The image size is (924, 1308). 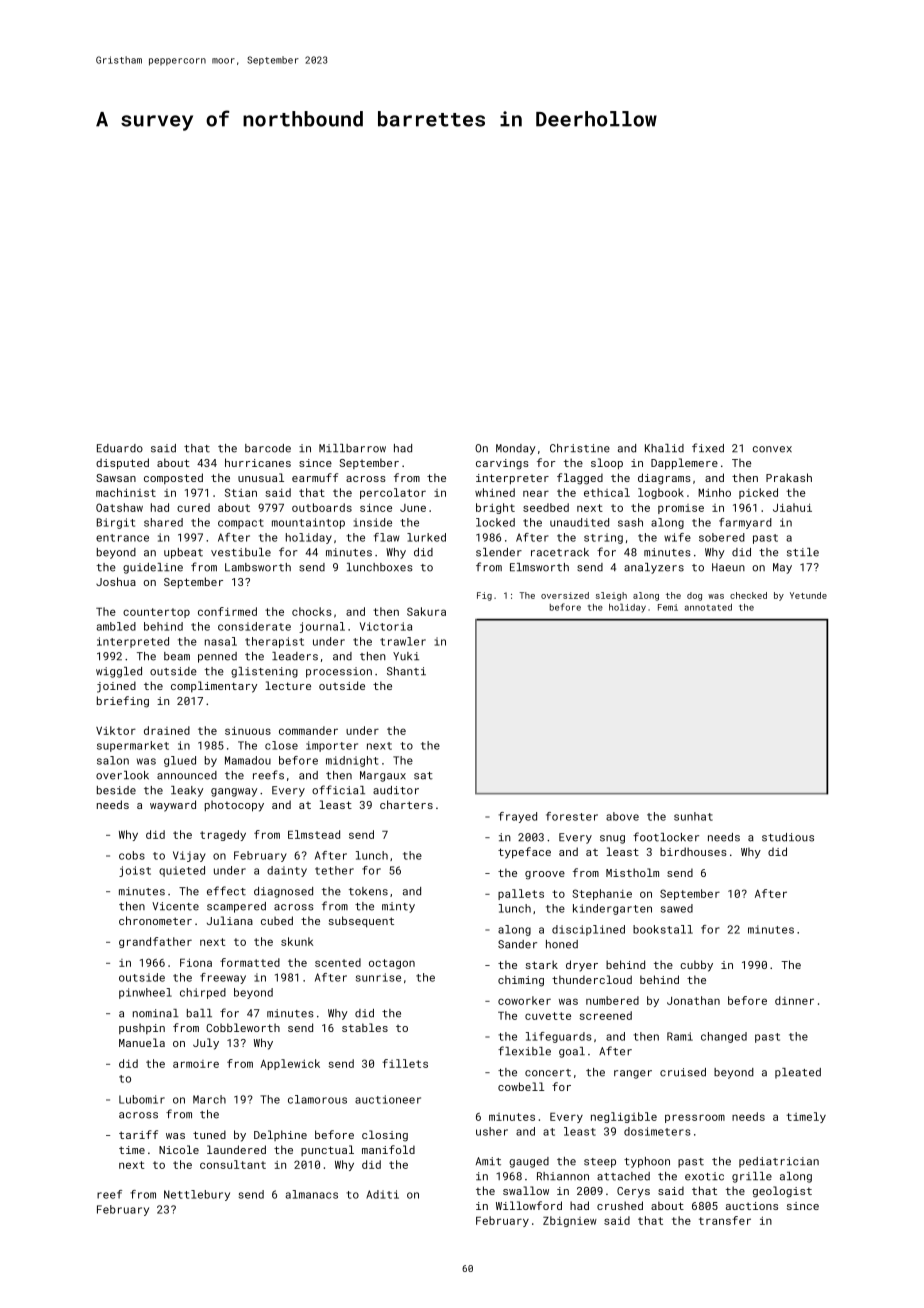 I want to click on gangway, so click(x=234, y=792).
